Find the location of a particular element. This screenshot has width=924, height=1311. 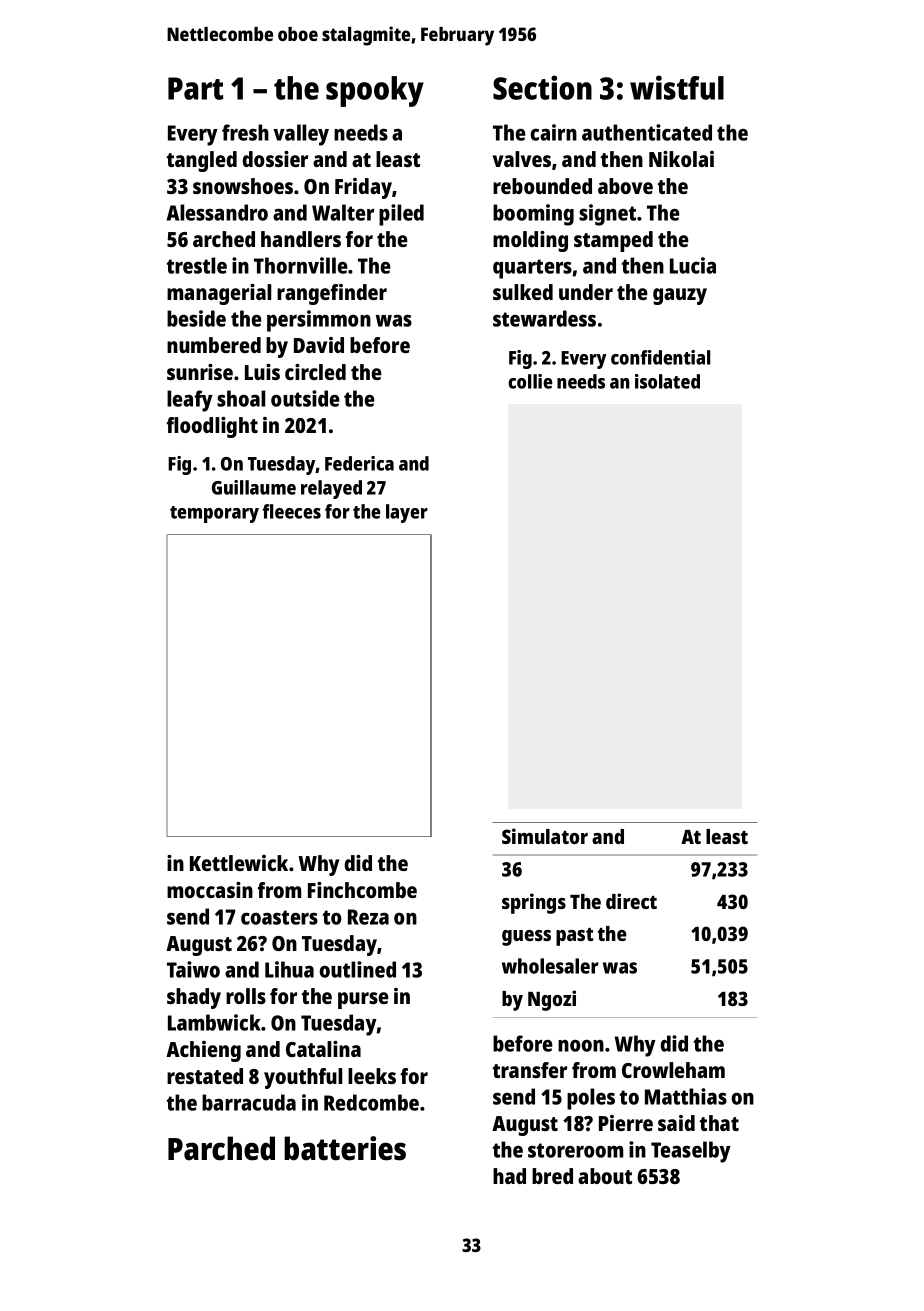

wistful is located at coordinates (677, 87).
